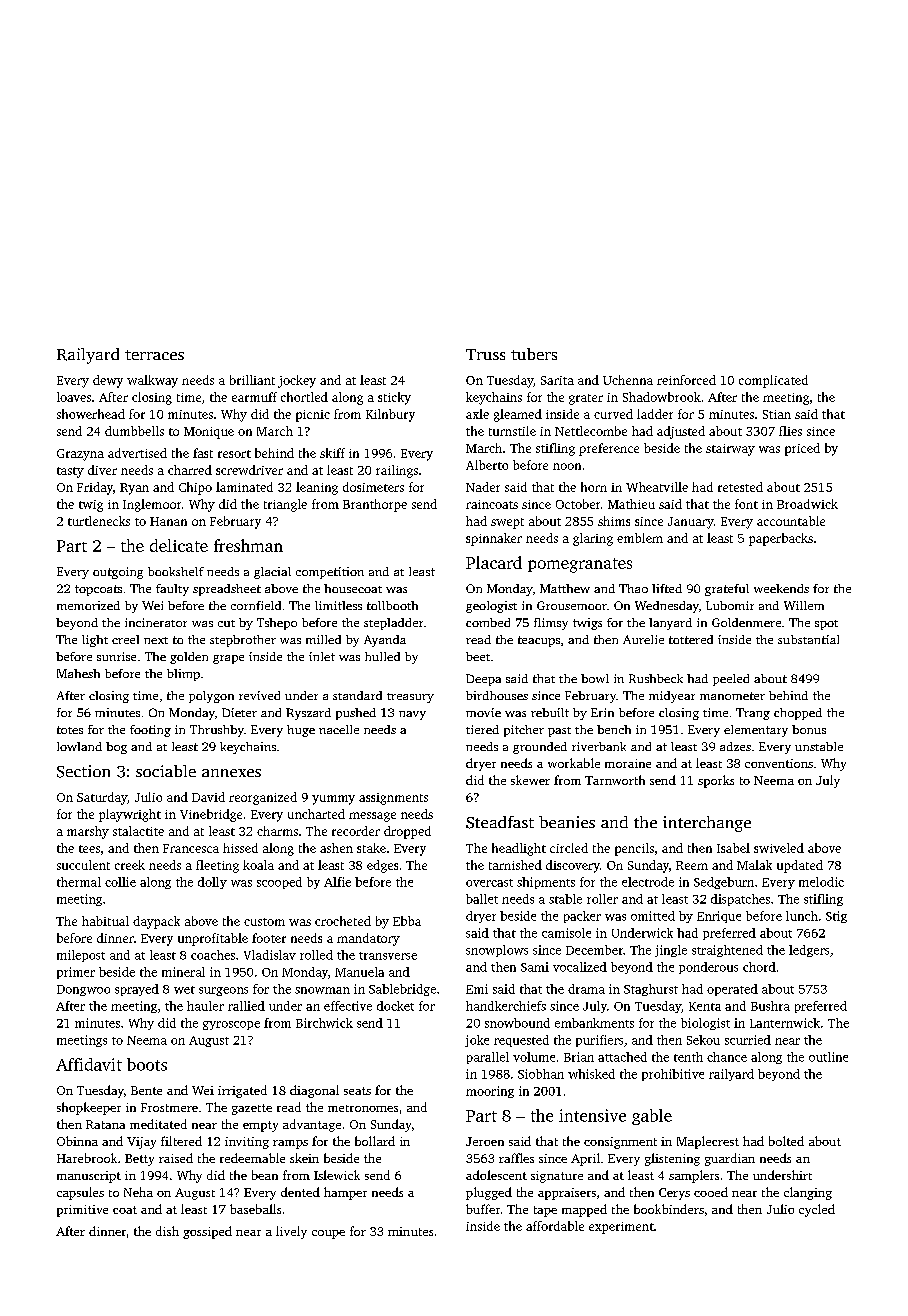 The image size is (908, 1316). I want to click on terraces, so click(154, 355).
